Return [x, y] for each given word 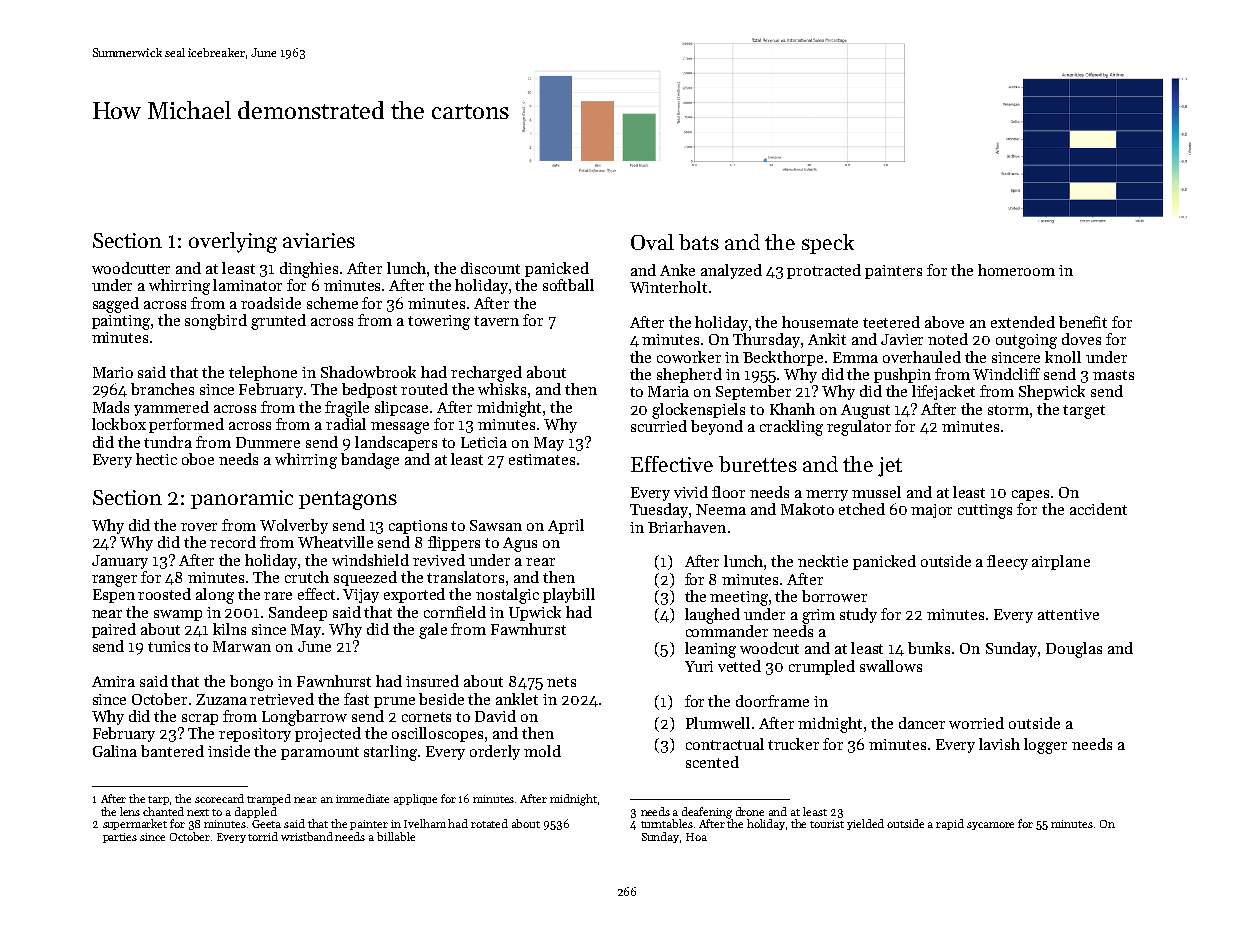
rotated [489, 823]
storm [1008, 410]
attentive [1068, 614]
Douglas [1074, 650]
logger [1045, 746]
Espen [114, 596]
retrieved [282, 699]
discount [490, 268]
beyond [717, 427]
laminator [247, 285]
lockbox [119, 424]
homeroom [1016, 270]
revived [439, 560]
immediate [362, 798]
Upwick [535, 613]
